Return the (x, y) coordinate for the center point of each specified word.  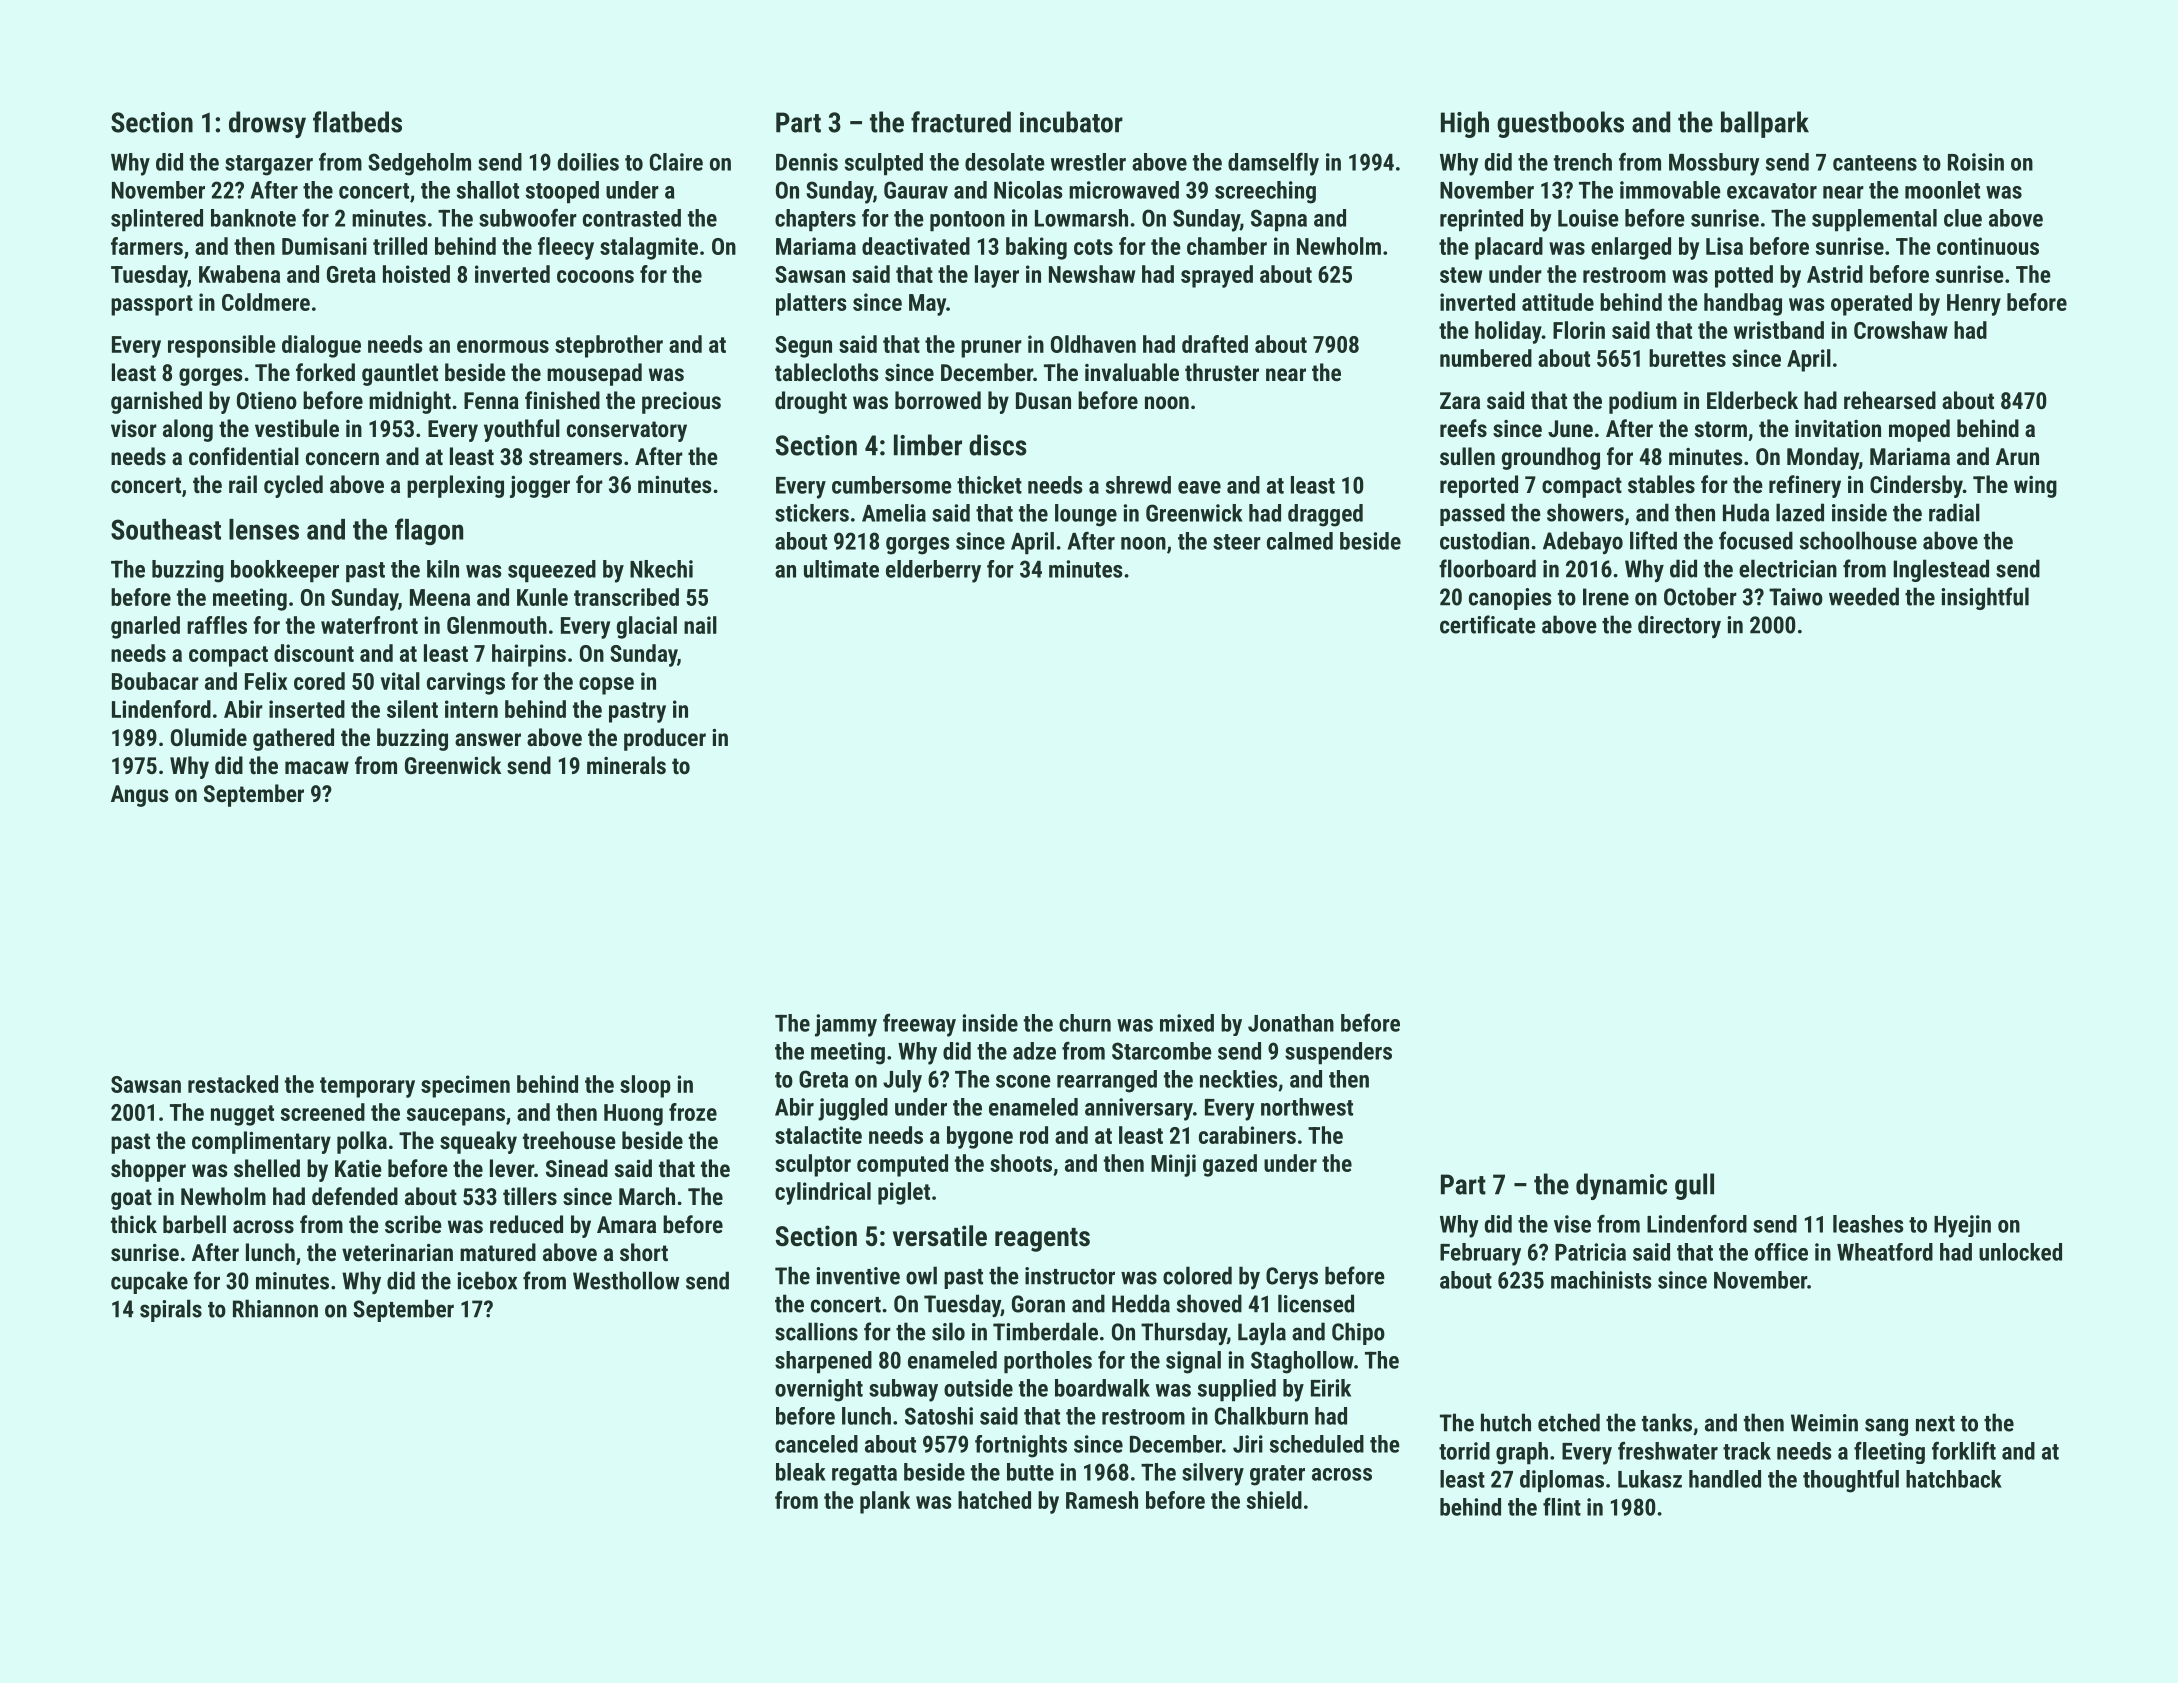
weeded (1864, 596)
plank (885, 1502)
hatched (994, 1500)
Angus (140, 796)
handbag (1743, 304)
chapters (815, 220)
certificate (1488, 624)
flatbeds (357, 122)
